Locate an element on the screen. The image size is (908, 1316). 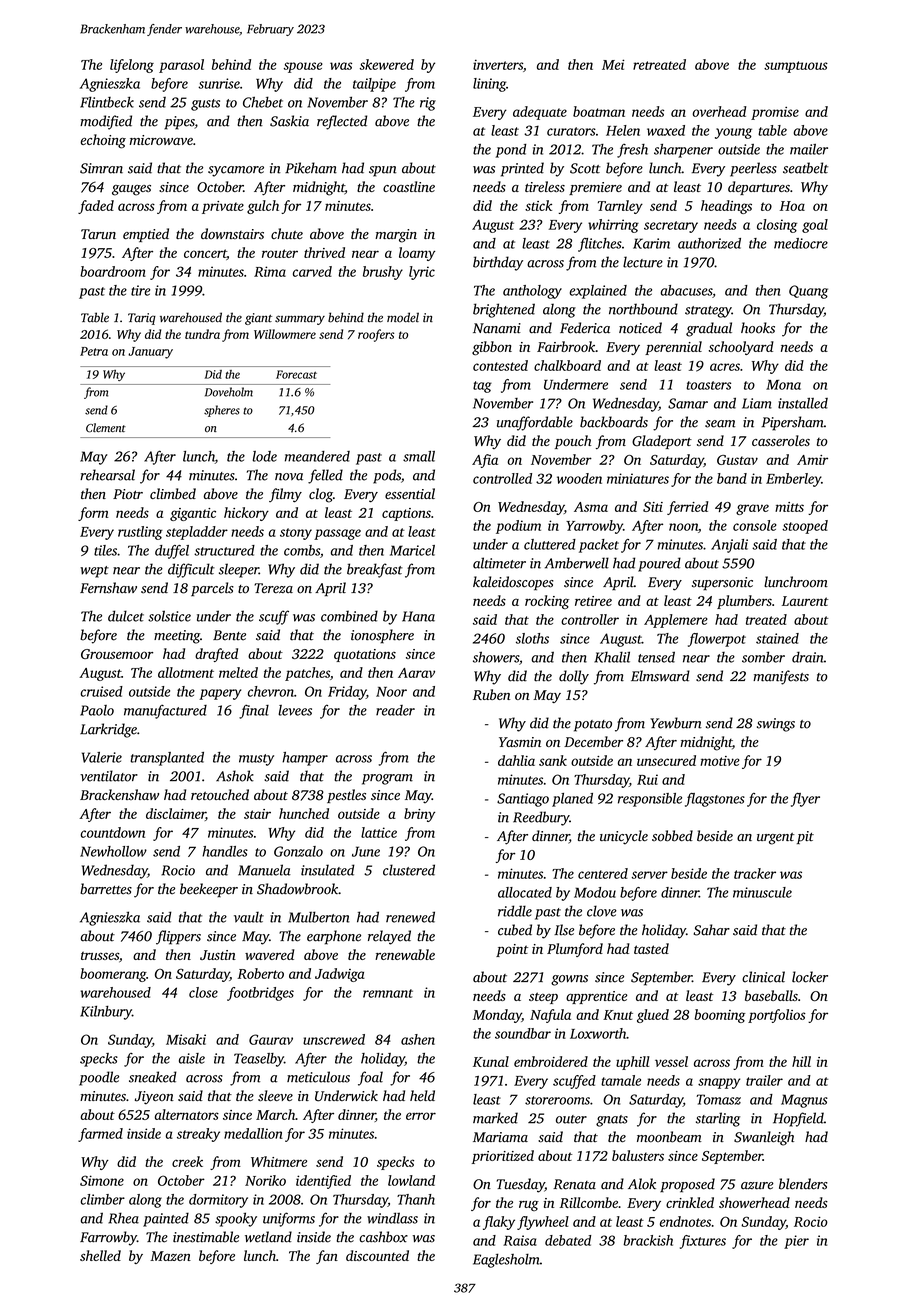
Yewburn is located at coordinates (676, 723).
